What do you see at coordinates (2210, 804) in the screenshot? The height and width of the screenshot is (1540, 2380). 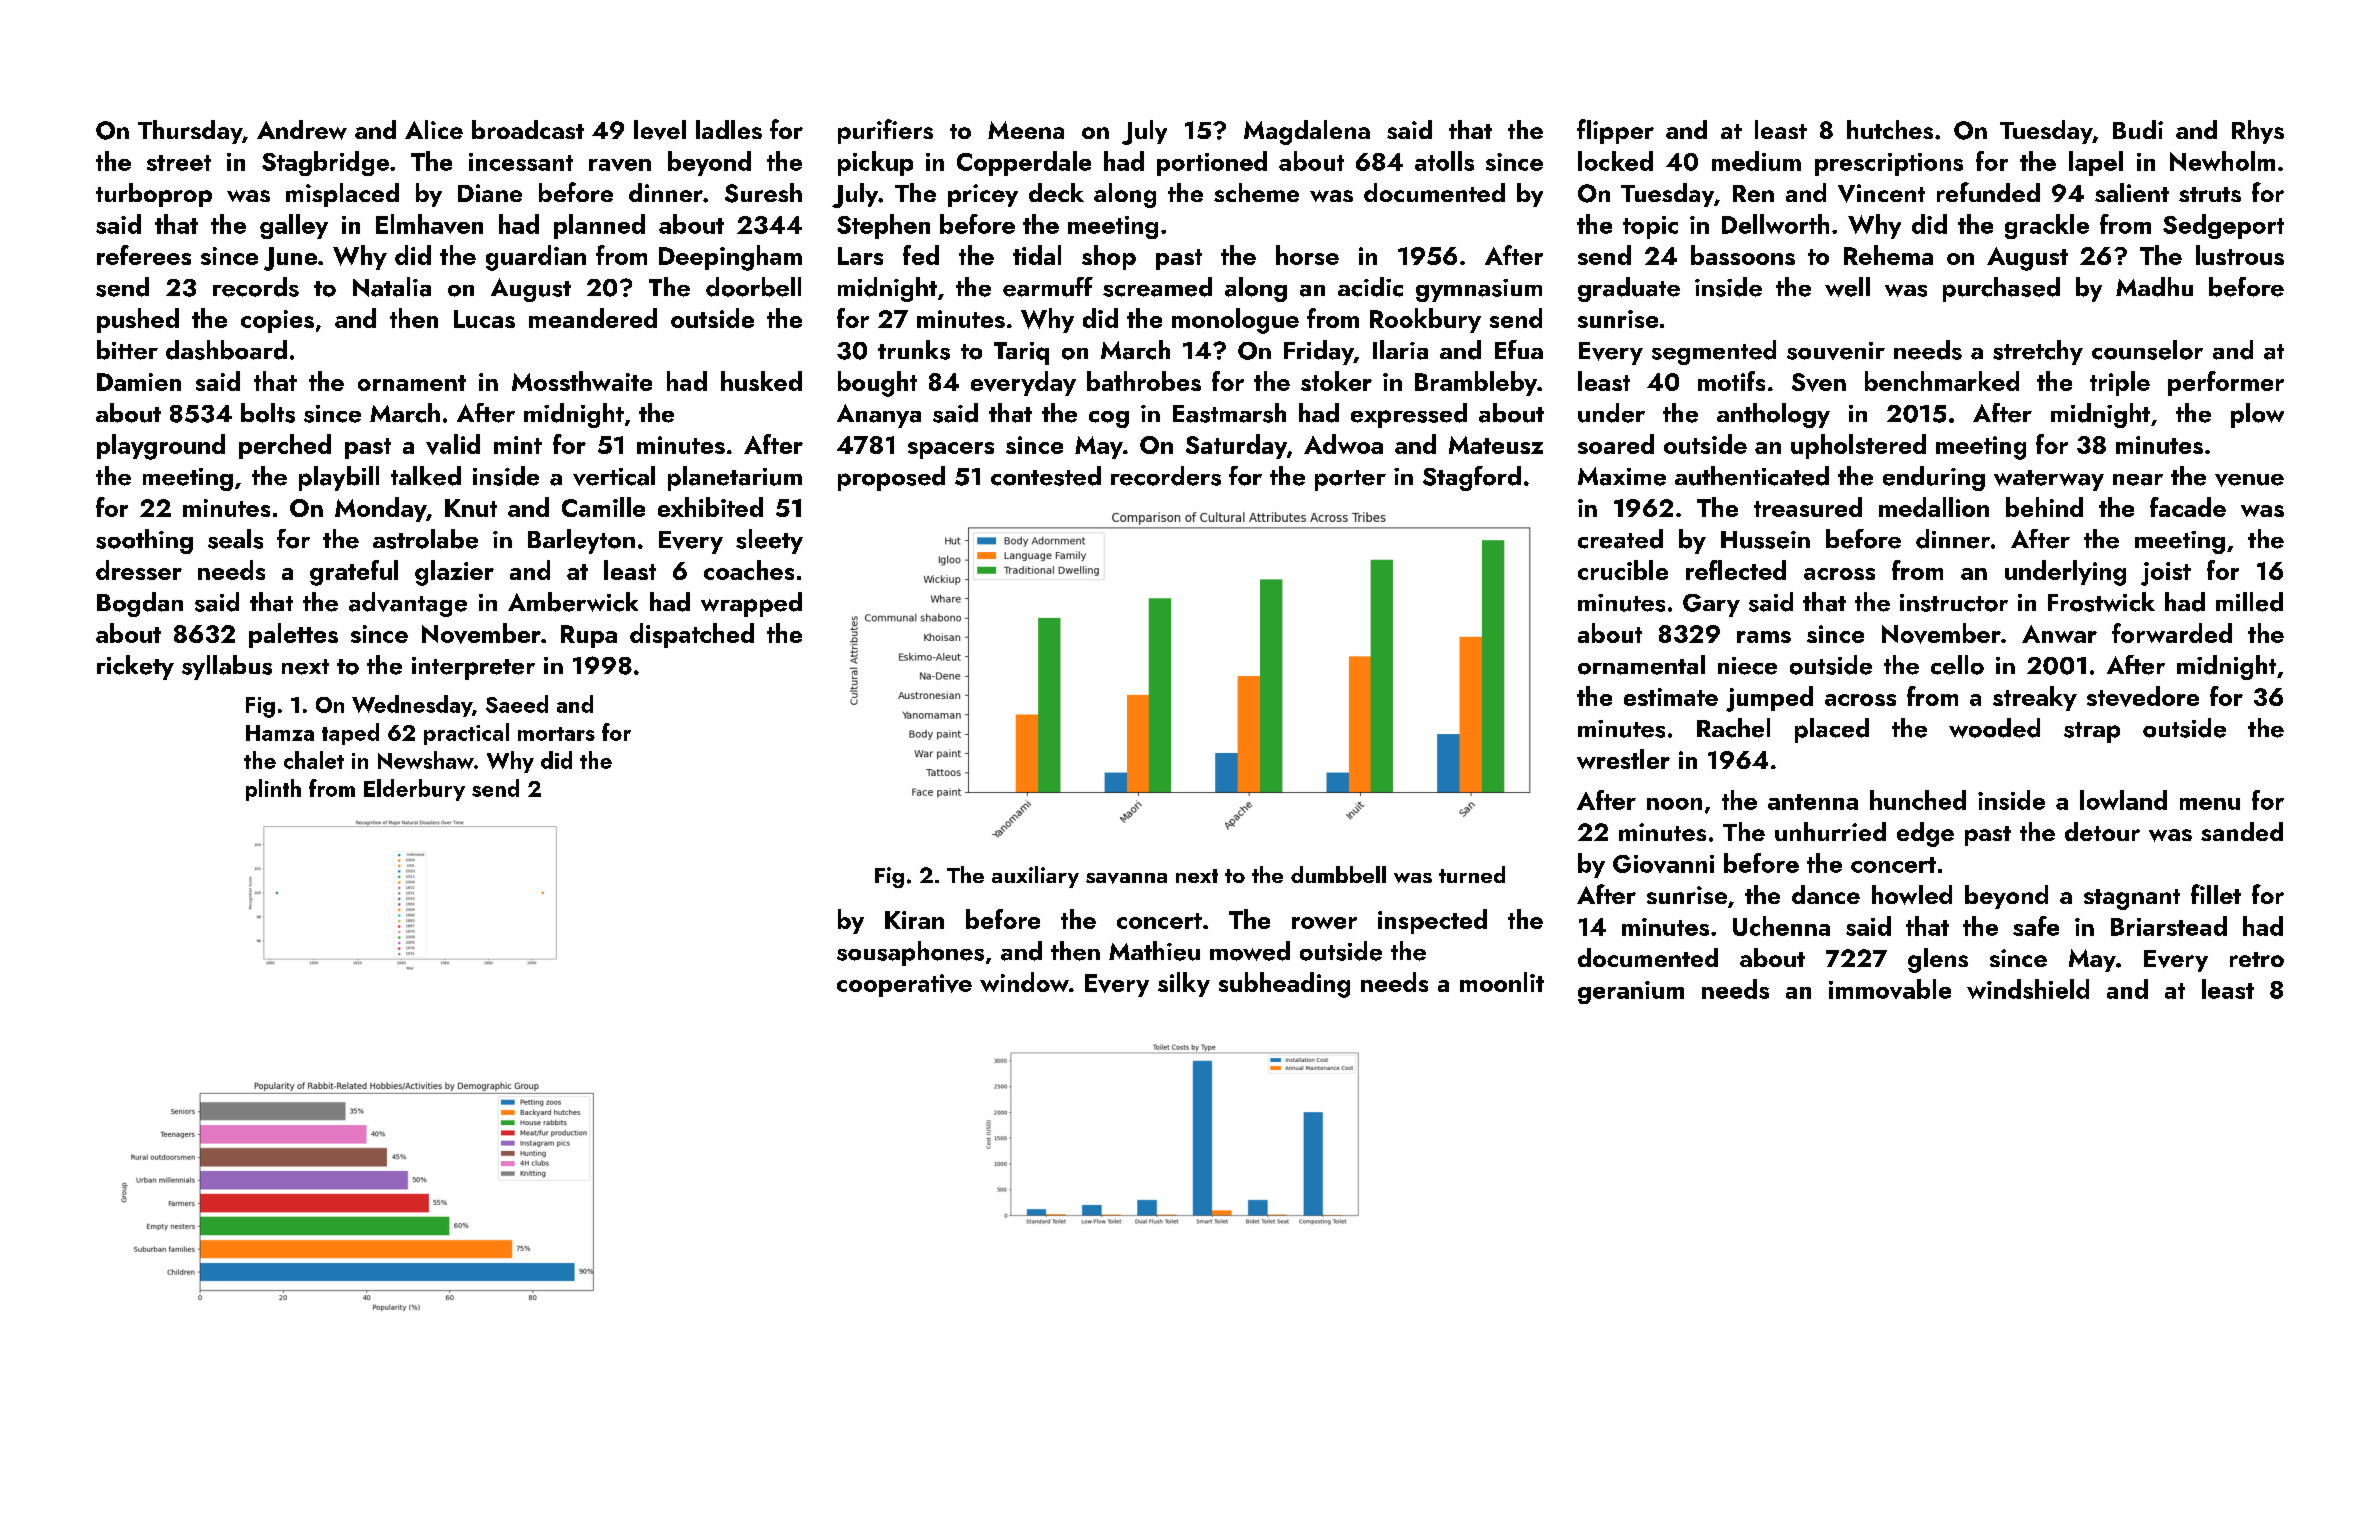 I see `menu` at bounding box center [2210, 804].
